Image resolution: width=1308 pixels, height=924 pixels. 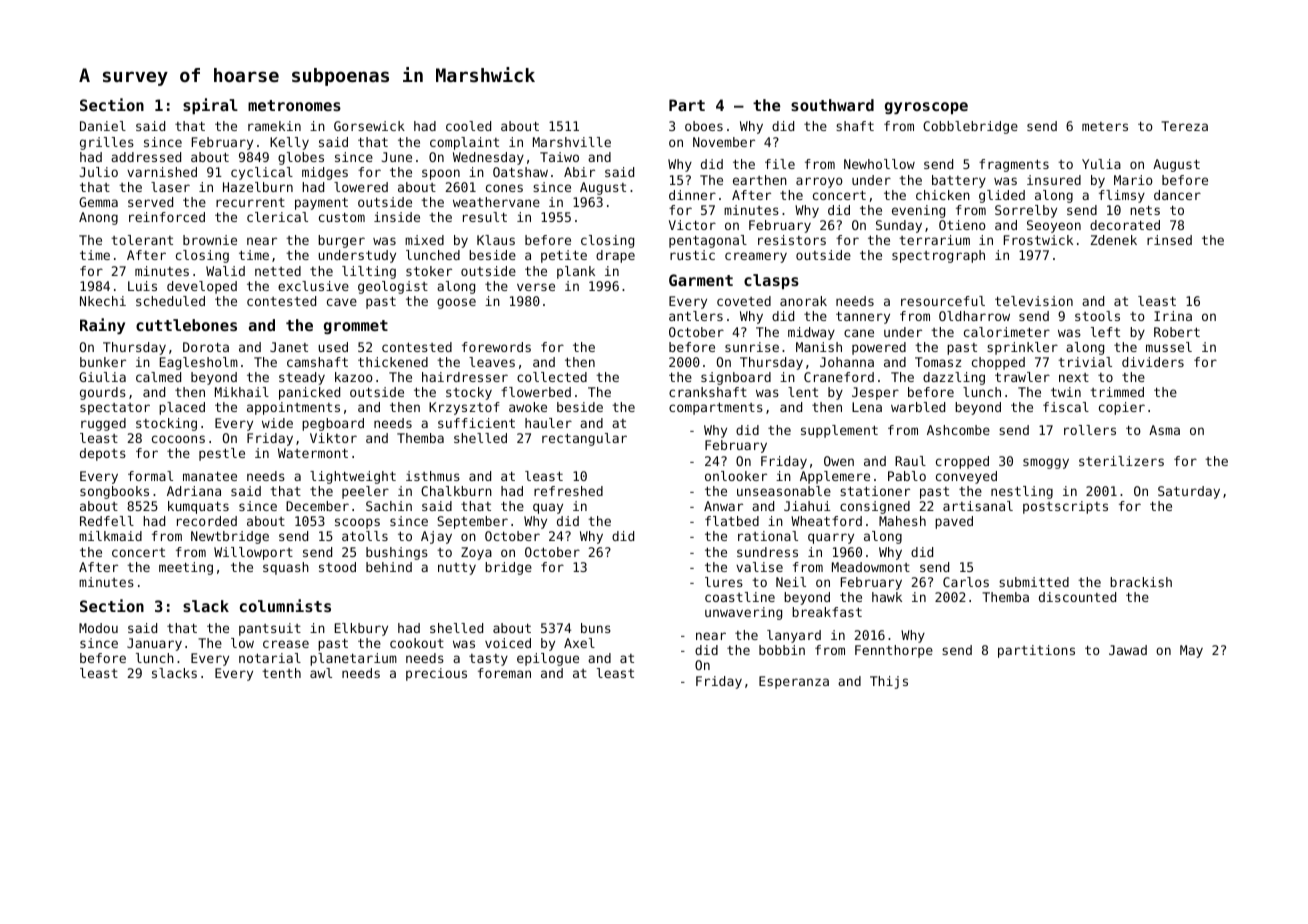 What do you see at coordinates (186, 568) in the screenshot?
I see `meeting` at bounding box center [186, 568].
